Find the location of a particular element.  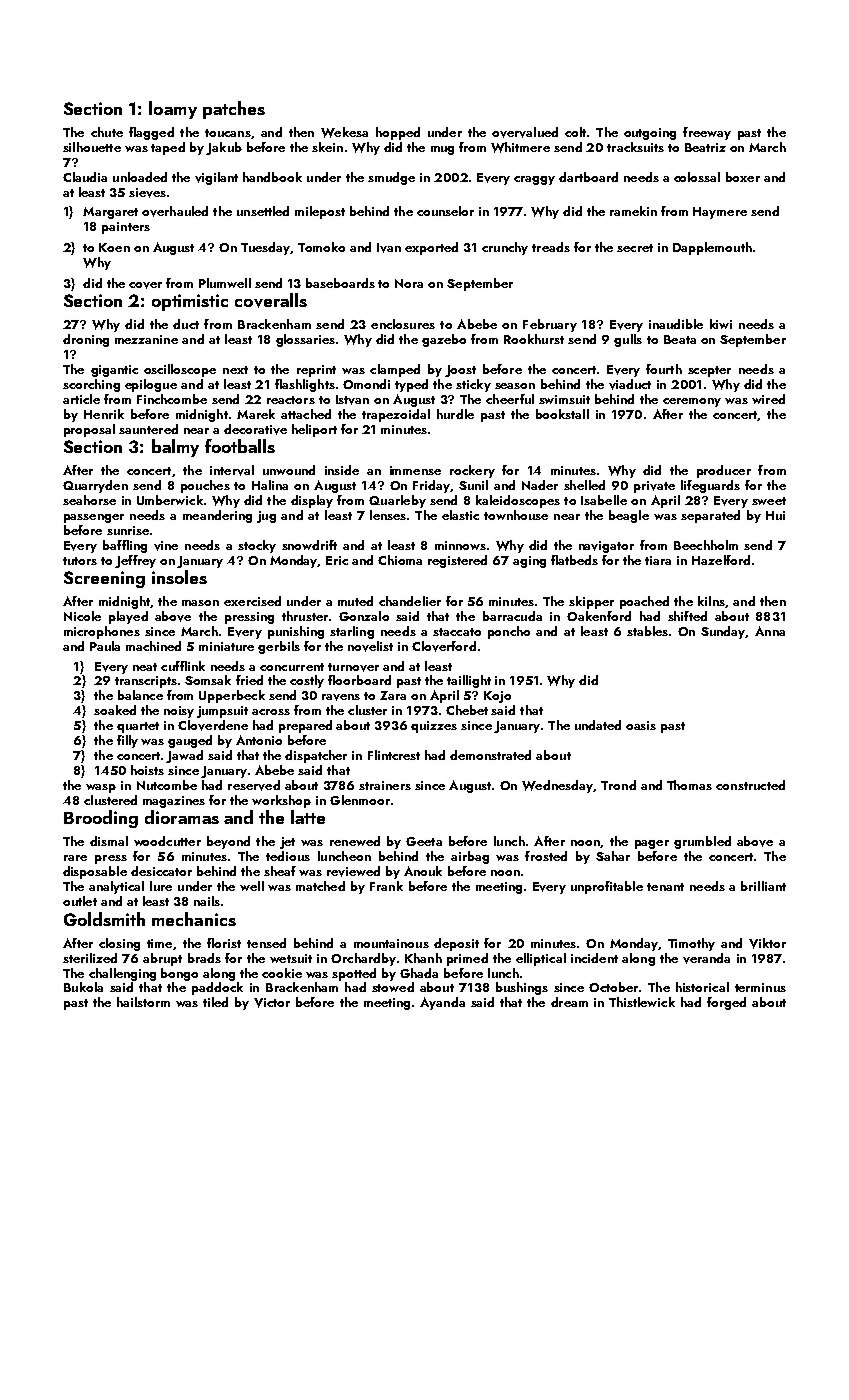

Dapplemouth is located at coordinates (712, 248).
